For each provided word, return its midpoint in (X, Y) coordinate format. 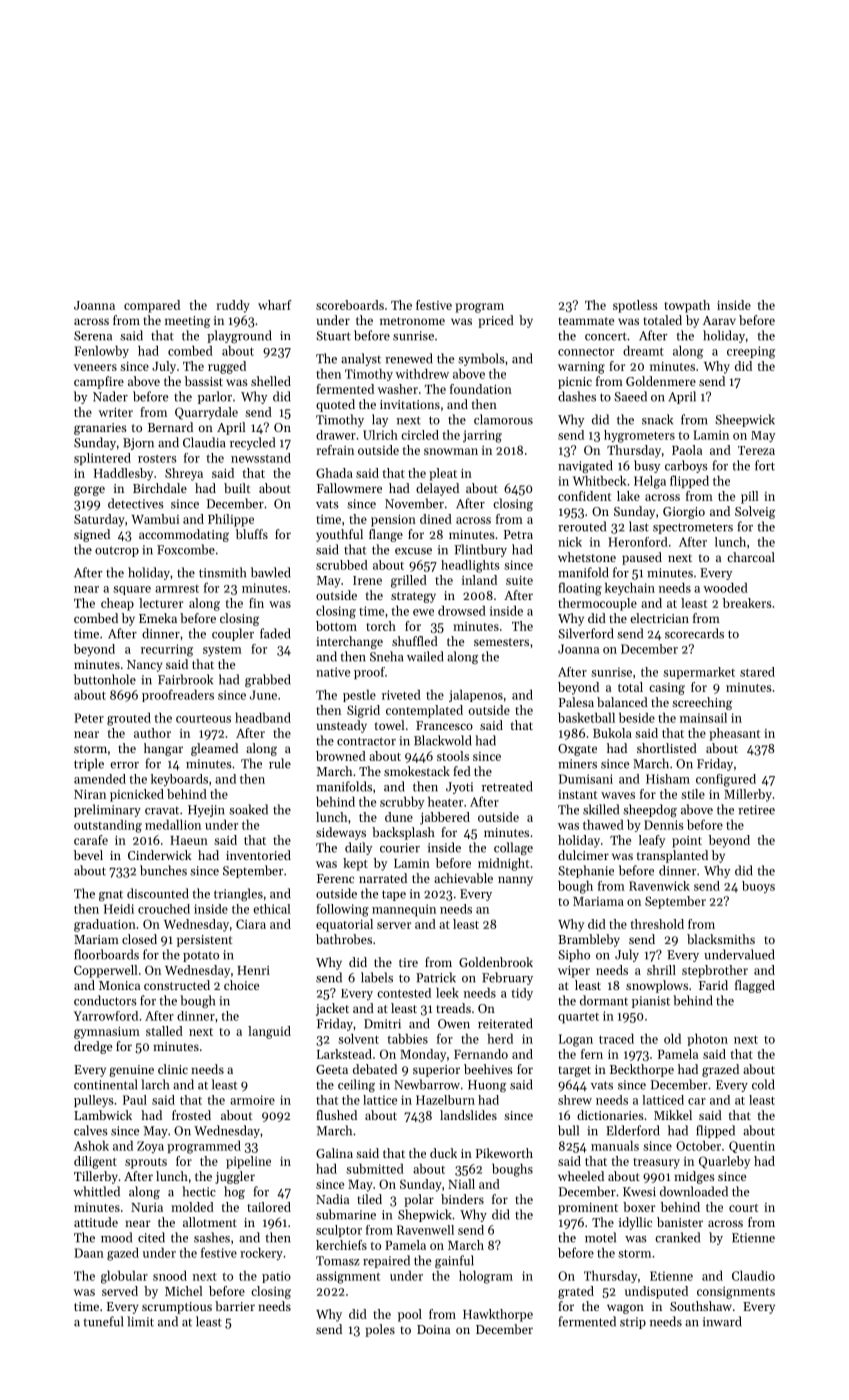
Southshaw (701, 1306)
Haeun (189, 840)
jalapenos (476, 696)
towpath (687, 306)
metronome (412, 321)
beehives (488, 1069)
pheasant (734, 734)
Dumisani (586, 779)
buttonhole (105, 679)
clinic (173, 1069)
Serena (93, 336)
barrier (235, 1306)
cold (763, 1084)
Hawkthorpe (498, 1315)
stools (453, 756)
